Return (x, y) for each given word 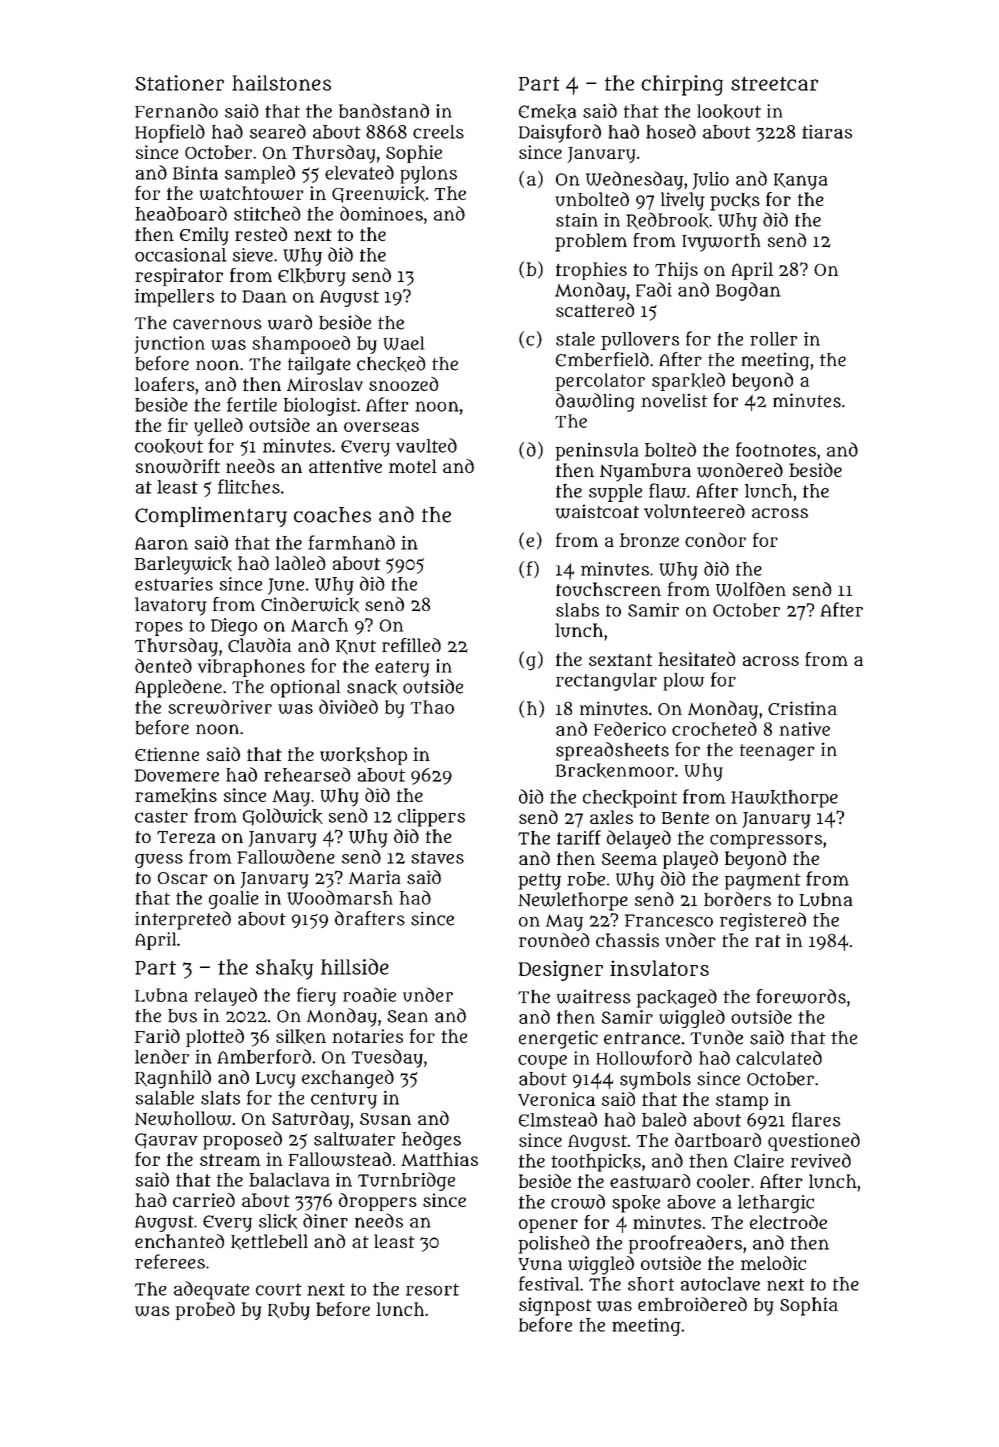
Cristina (802, 708)
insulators (659, 968)
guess (159, 861)
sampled (260, 174)
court (279, 1289)
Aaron (161, 543)
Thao (432, 707)
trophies (591, 271)
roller (774, 339)
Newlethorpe (573, 901)
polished (554, 1244)
